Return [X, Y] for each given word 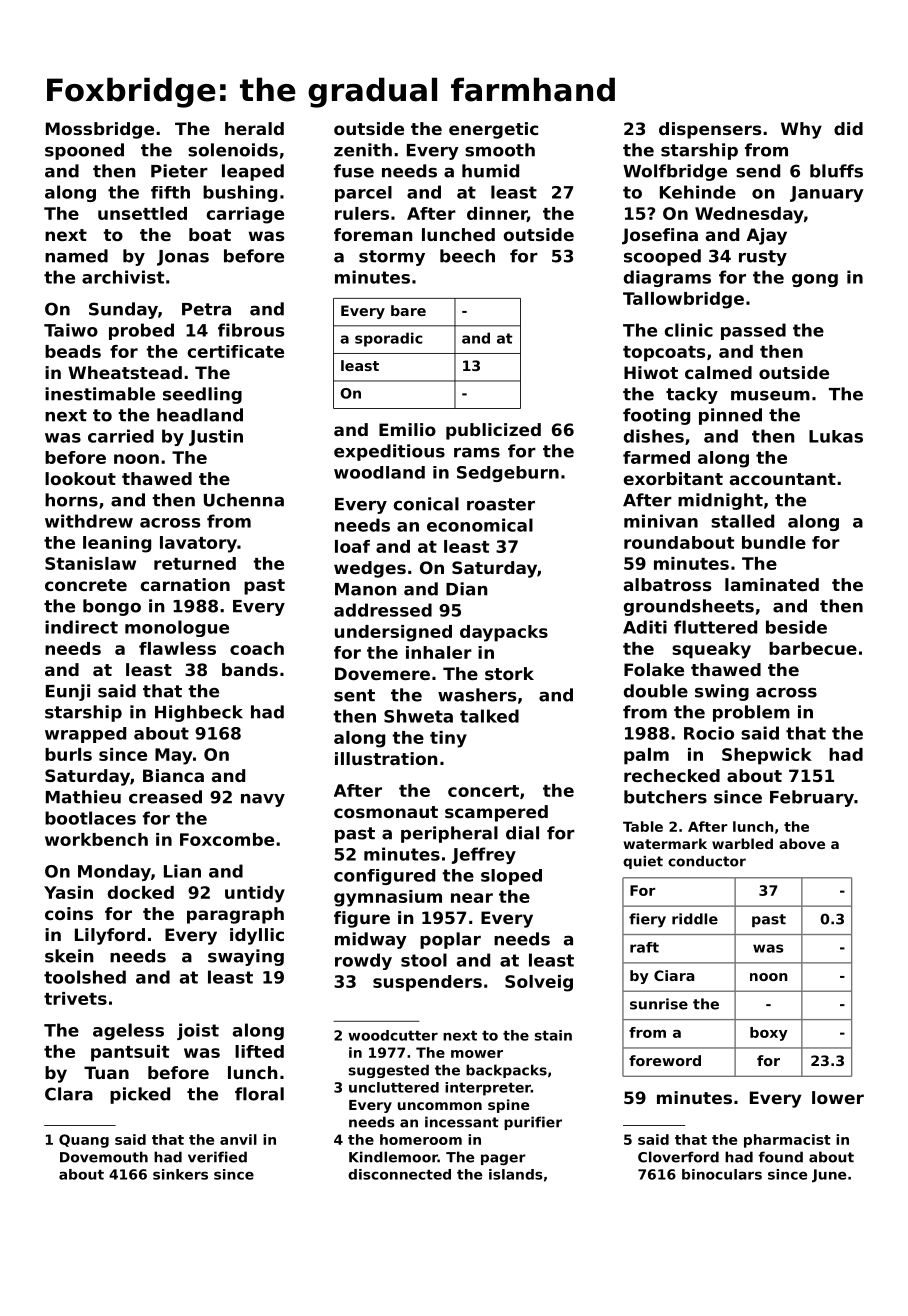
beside [796, 627]
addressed [383, 610]
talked [489, 716]
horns [71, 500]
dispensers [710, 130]
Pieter [179, 171]
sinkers [180, 1174]
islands [516, 1174]
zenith [363, 150]
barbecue [813, 648]
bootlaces [90, 818]
